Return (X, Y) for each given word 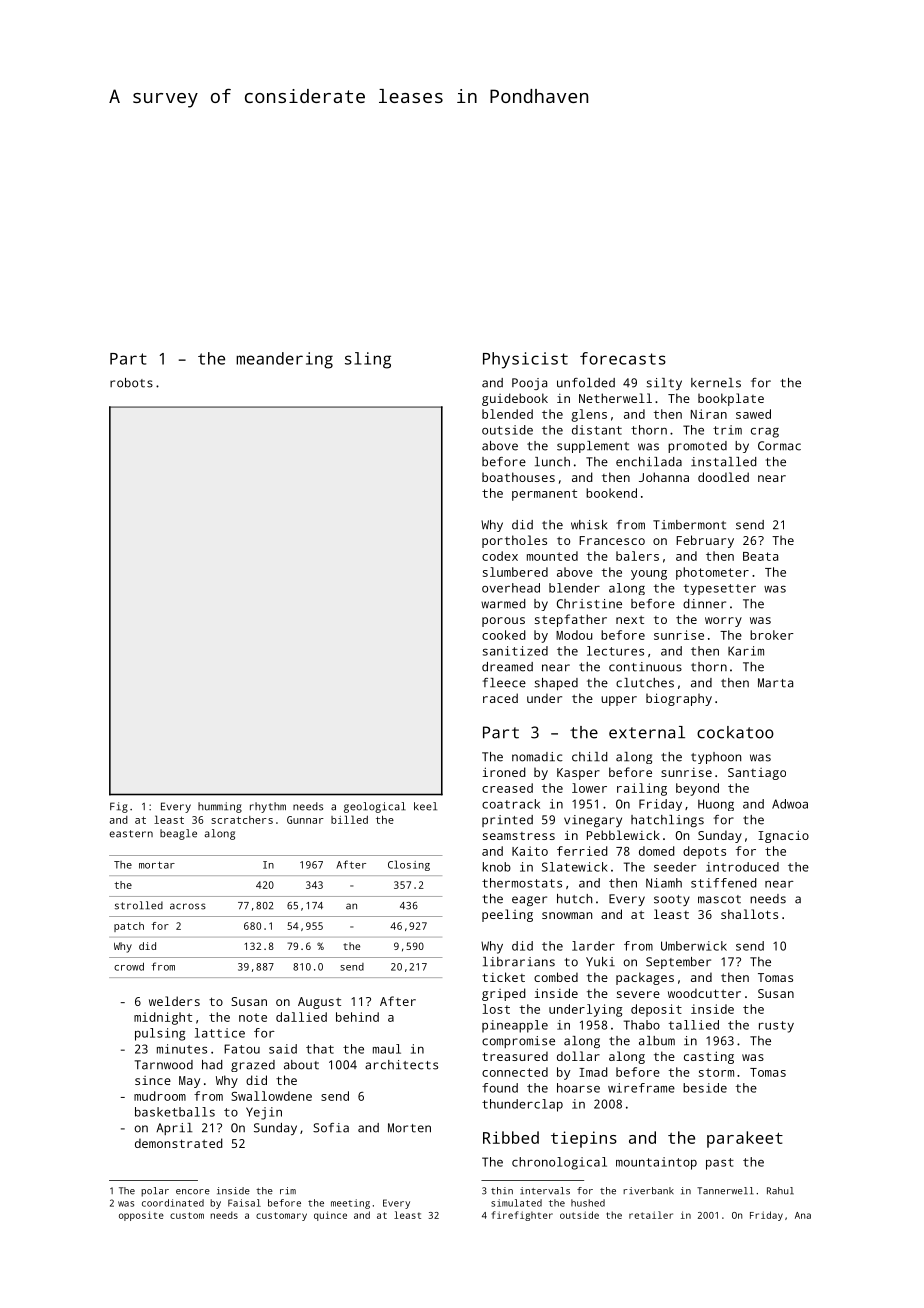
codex (500, 556)
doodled (723, 477)
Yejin (264, 1113)
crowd (129, 966)
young (649, 575)
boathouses (518, 477)
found (500, 1088)
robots (131, 383)
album (657, 1041)
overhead (511, 588)
